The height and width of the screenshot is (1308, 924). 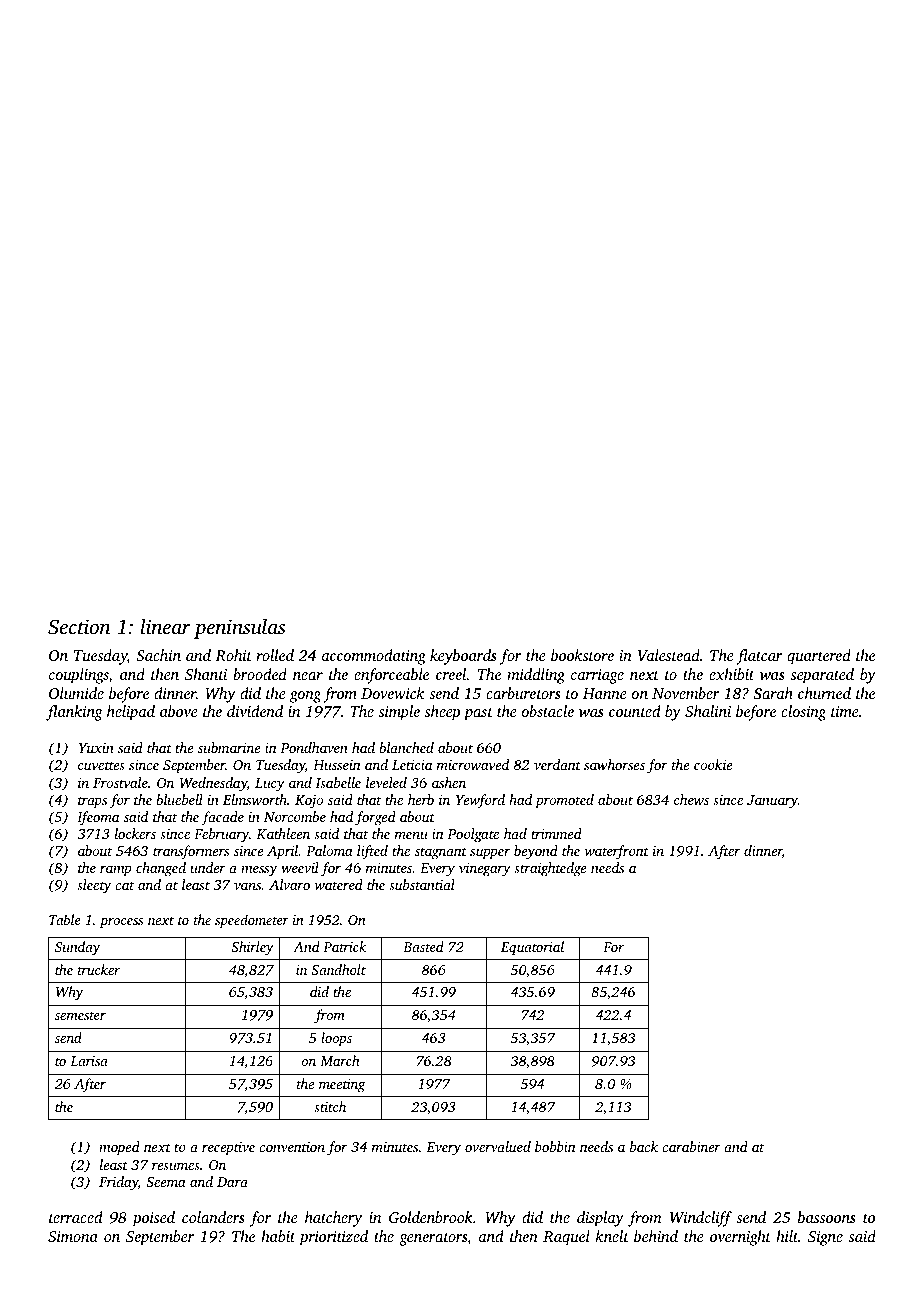 I want to click on January, so click(x=772, y=802).
